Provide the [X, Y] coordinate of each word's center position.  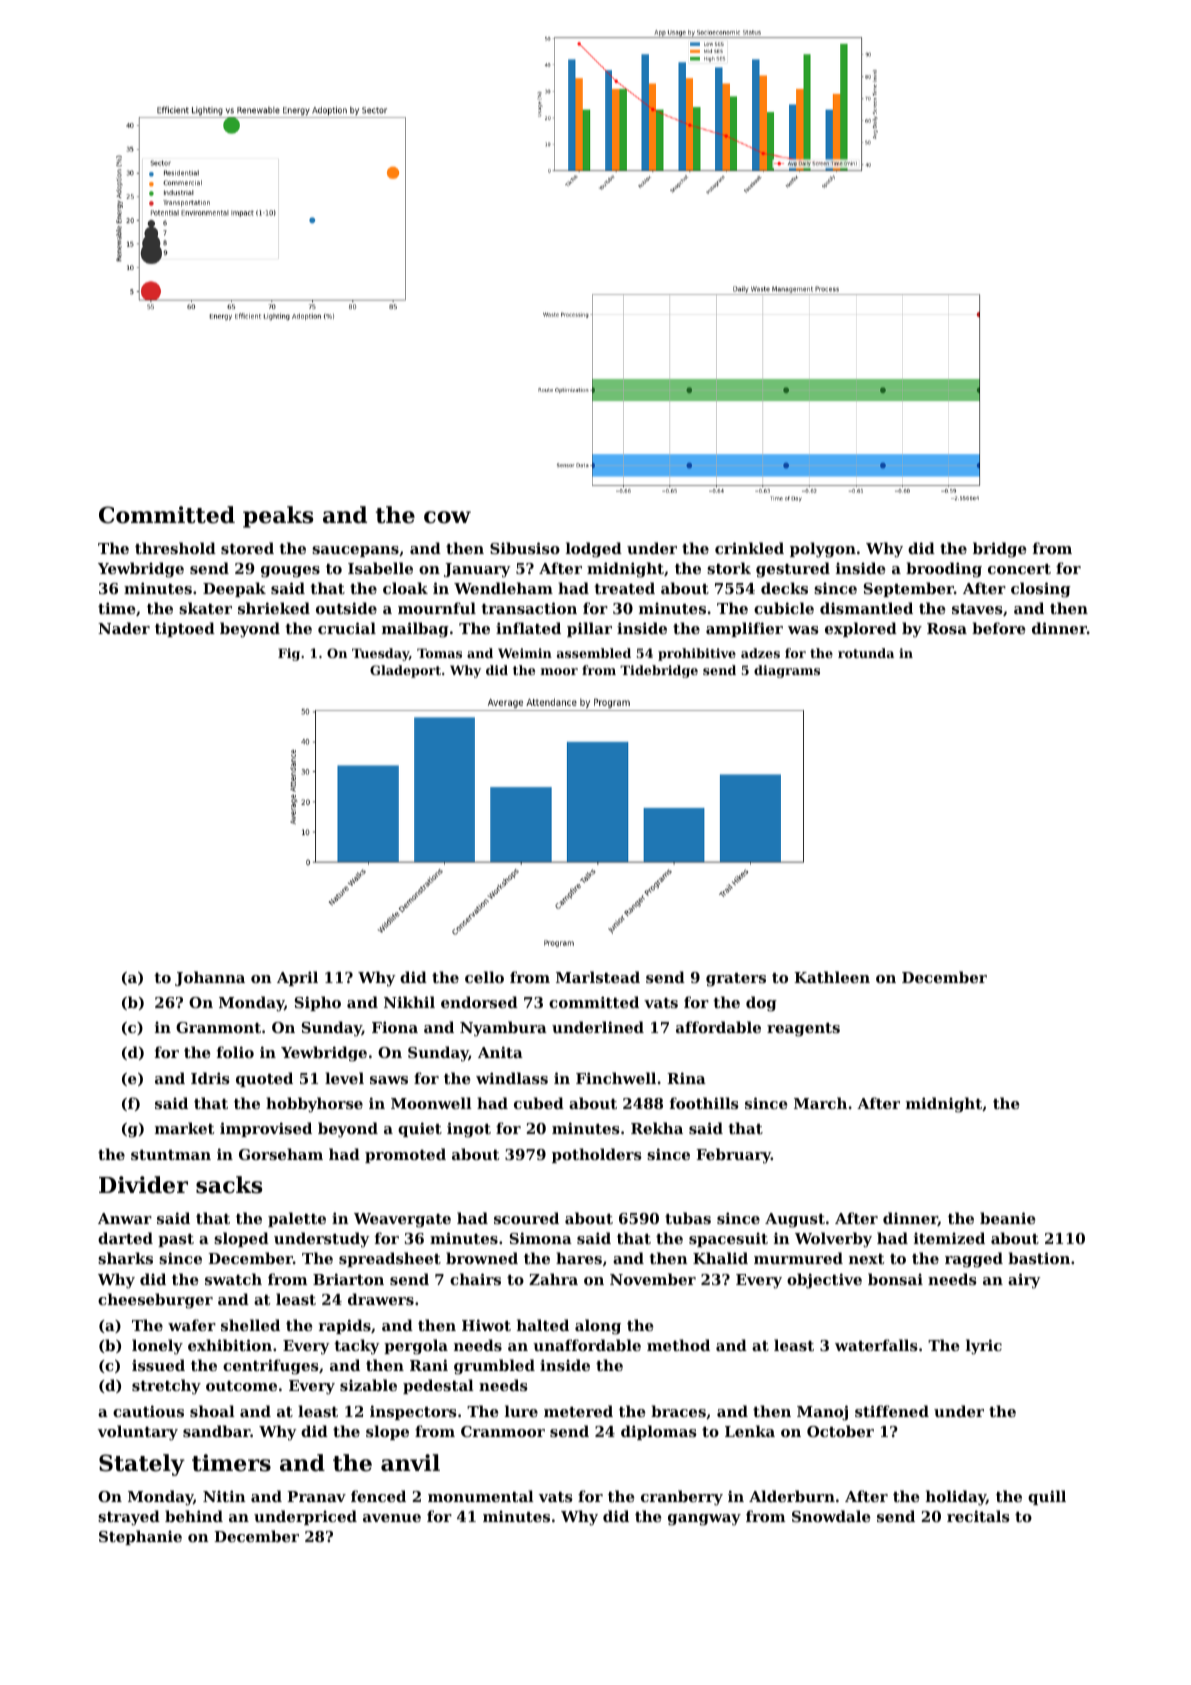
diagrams [787, 671]
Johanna [210, 978]
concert [1019, 569]
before [999, 628]
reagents [803, 1030]
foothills [704, 1103]
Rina [686, 1078]
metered [578, 1411]
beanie [1008, 1218]
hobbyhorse [314, 1105]
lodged [594, 550]
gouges [290, 572]
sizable [368, 1385]
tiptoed [185, 629]
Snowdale [831, 1516]
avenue [392, 1518]
